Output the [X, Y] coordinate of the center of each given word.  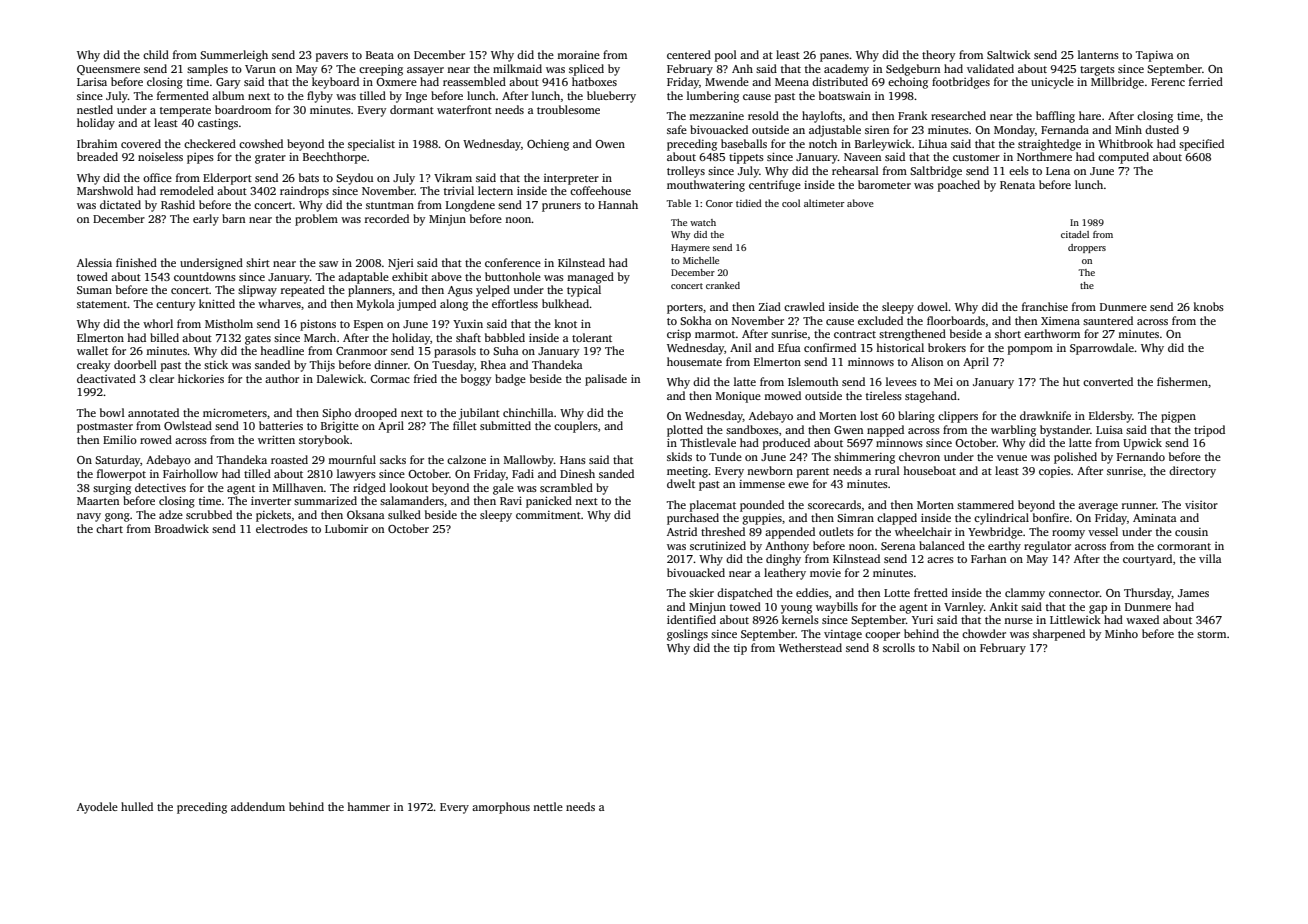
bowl [112, 412]
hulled [137, 806]
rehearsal [855, 170]
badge [510, 380]
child [156, 54]
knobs [1208, 306]
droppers [1087, 248]
